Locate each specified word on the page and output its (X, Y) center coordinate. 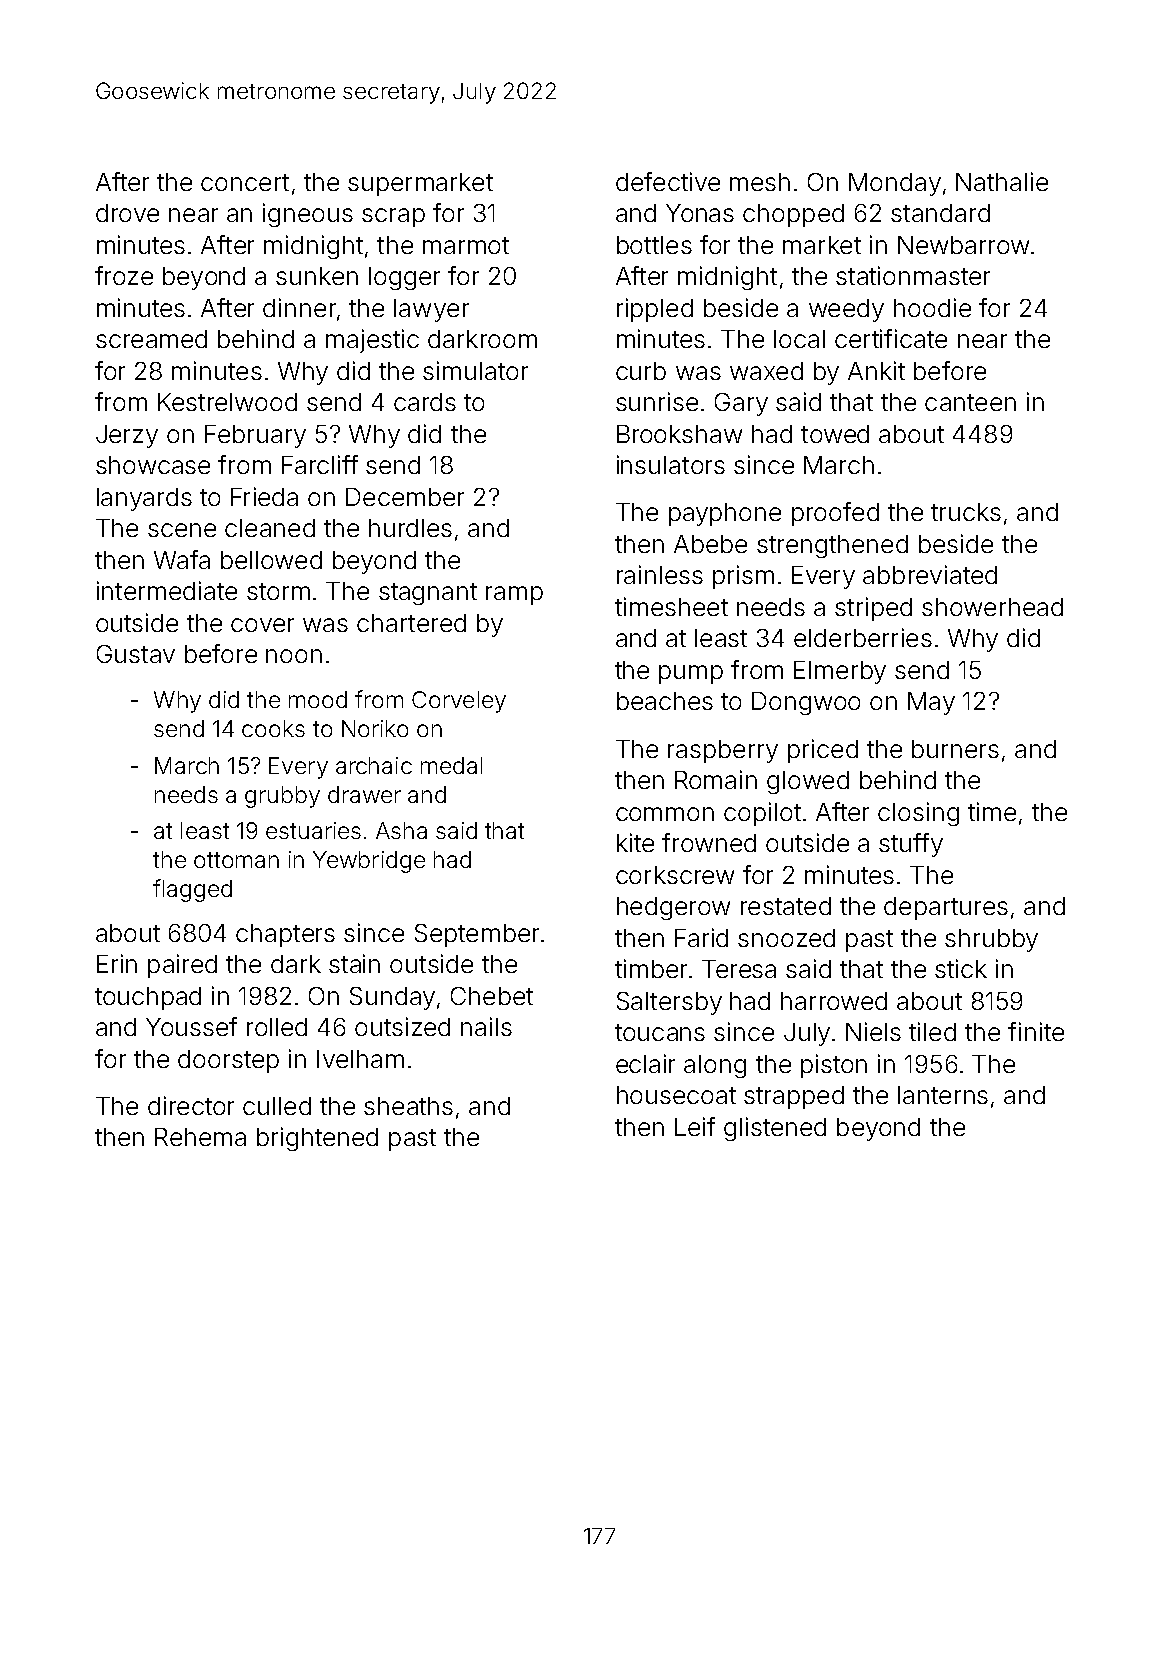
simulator (475, 370)
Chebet (492, 996)
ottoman (236, 860)
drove (127, 213)
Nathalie (1002, 181)
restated (786, 906)
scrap (393, 217)
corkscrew (675, 875)
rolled (277, 1027)
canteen (970, 402)
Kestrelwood (227, 402)
